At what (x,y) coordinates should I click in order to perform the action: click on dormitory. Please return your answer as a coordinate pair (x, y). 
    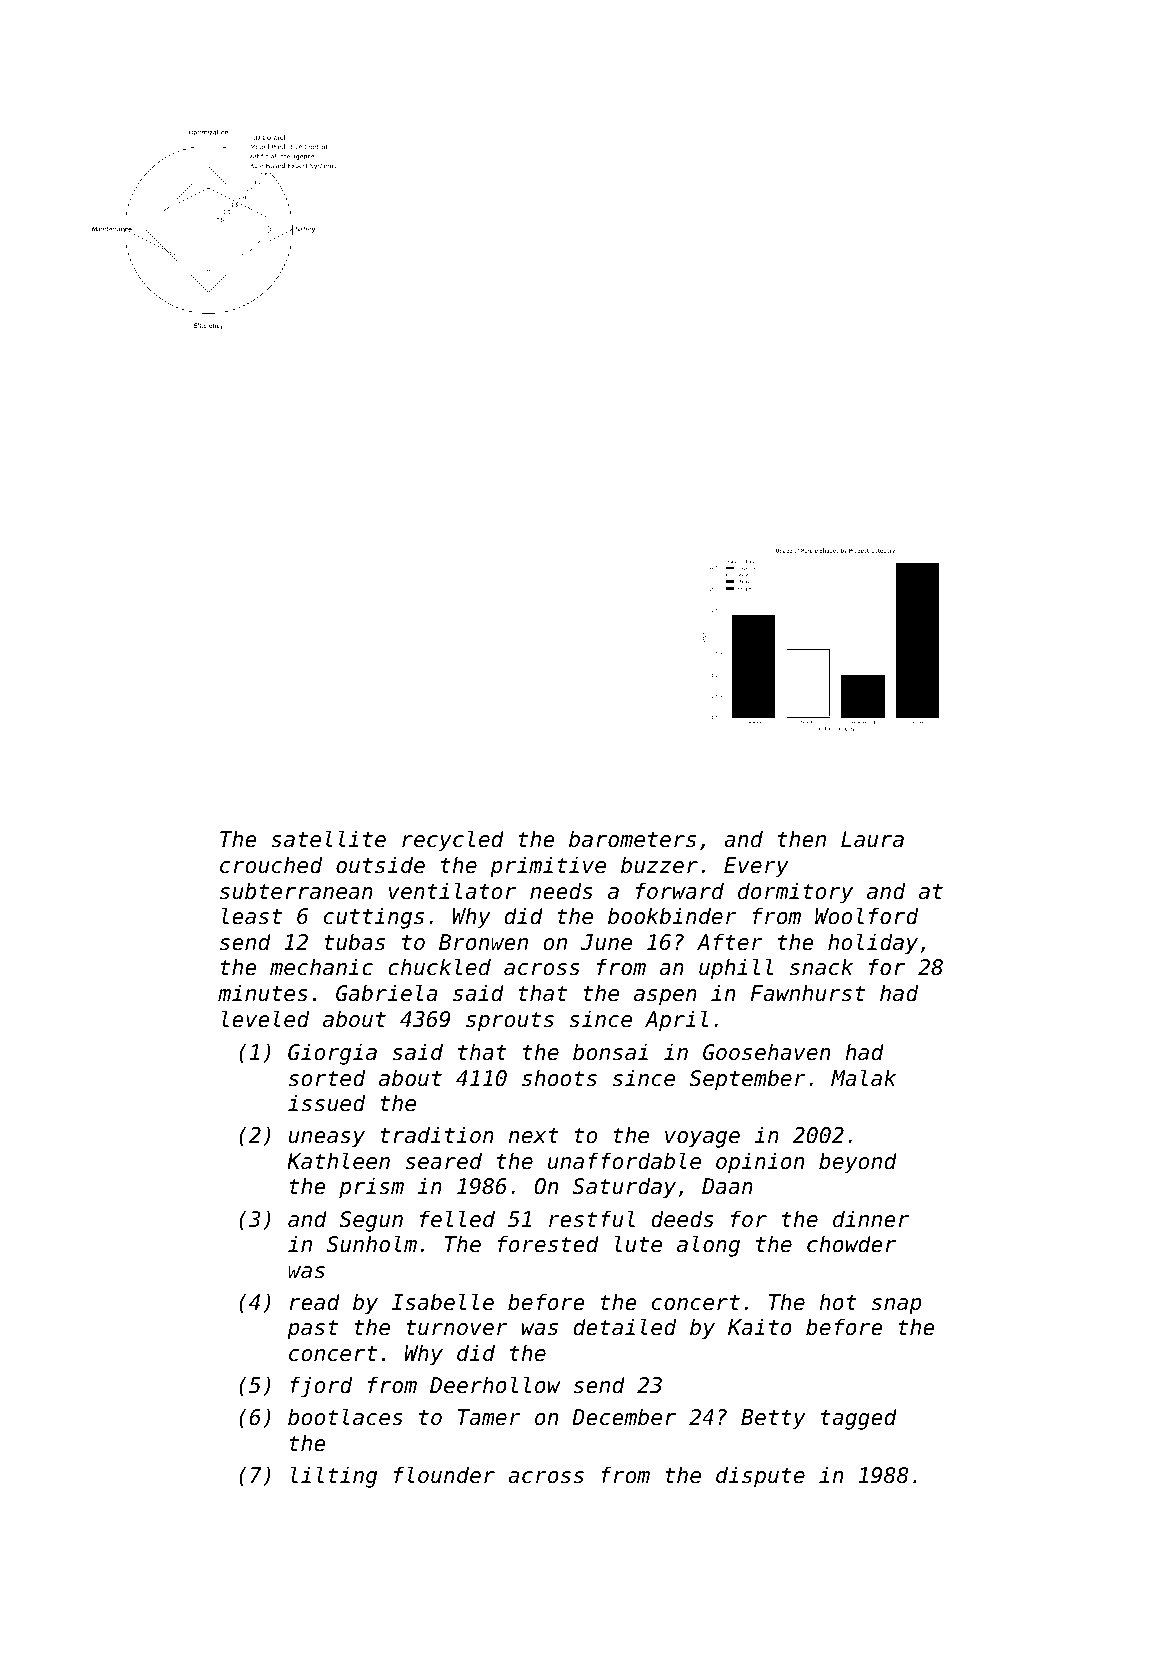
    Looking at the image, I should click on (795, 893).
